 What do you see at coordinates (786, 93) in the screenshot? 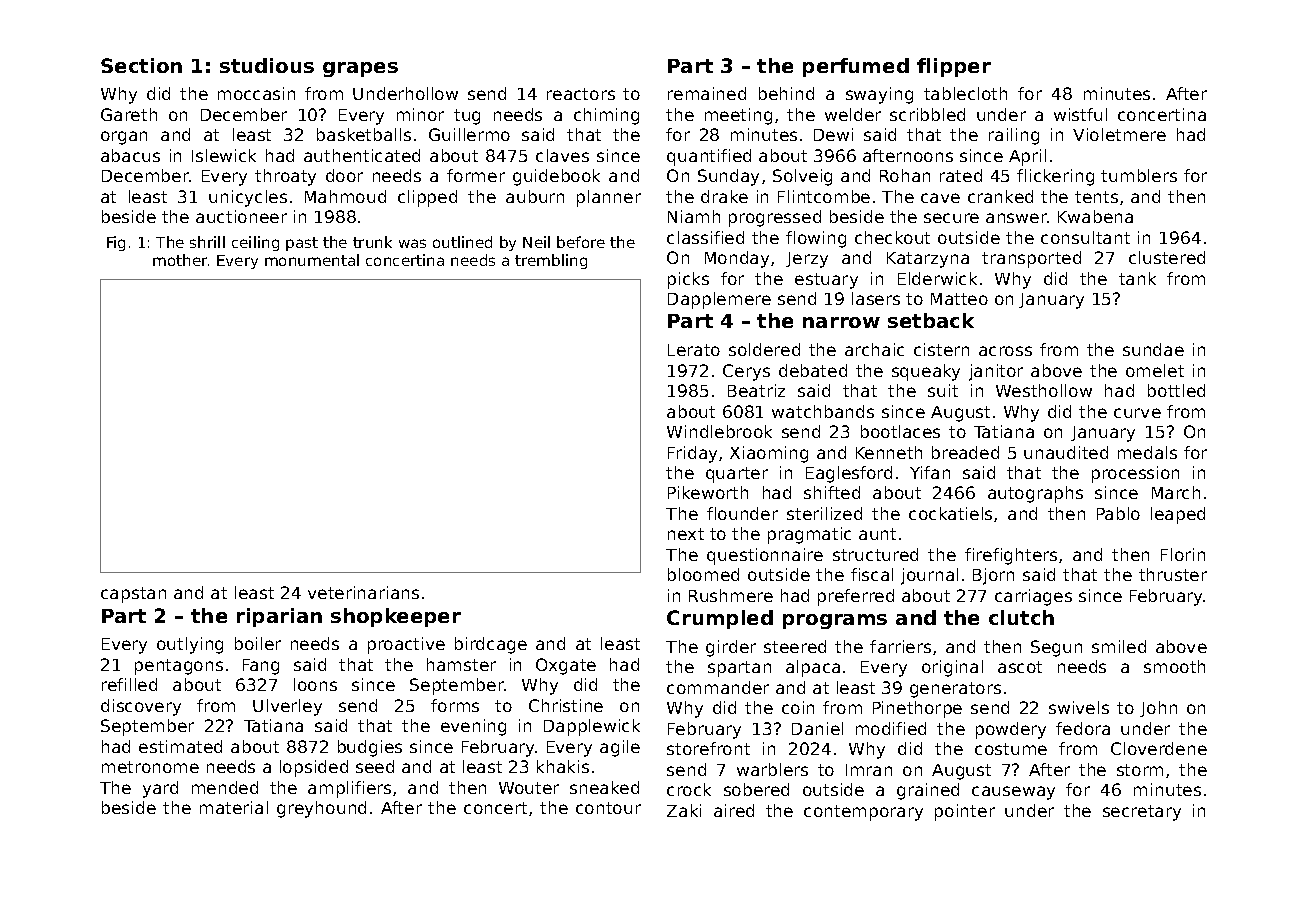
I see `behind` at bounding box center [786, 93].
